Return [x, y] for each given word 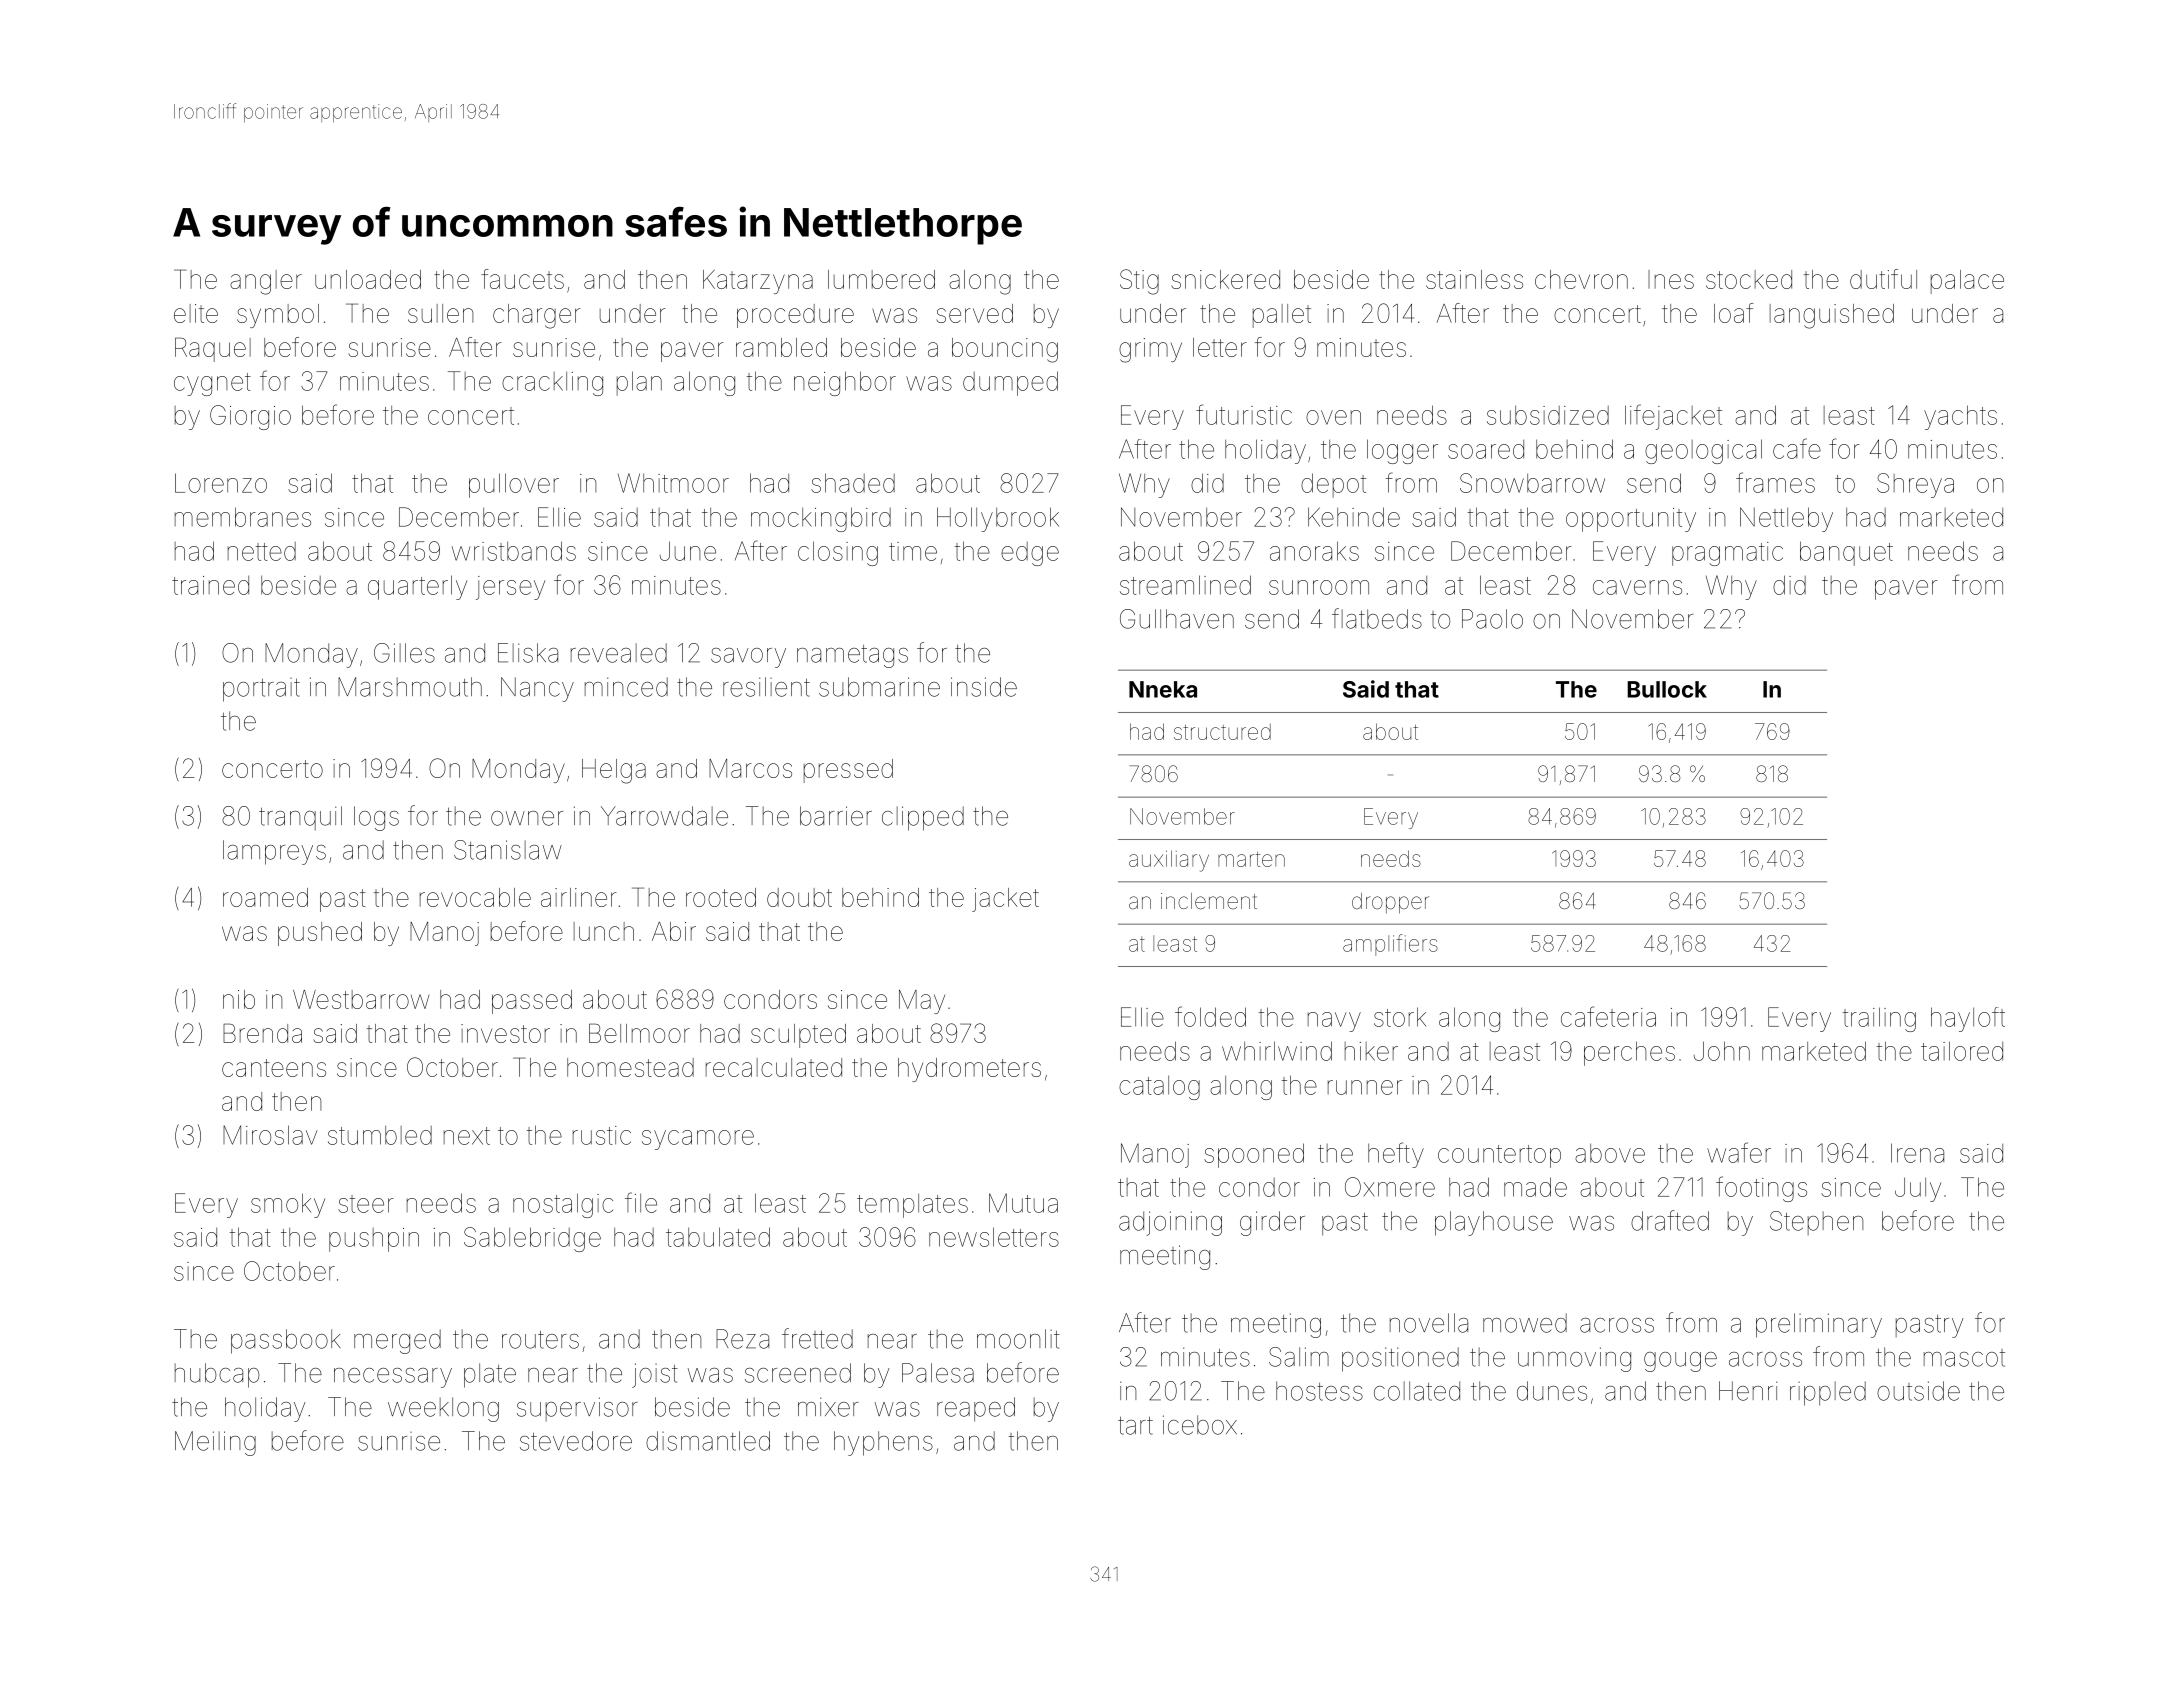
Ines [1671, 279]
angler [266, 282]
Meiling [215, 1443]
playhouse [1494, 1223]
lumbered [881, 279]
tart [1135, 1426]
